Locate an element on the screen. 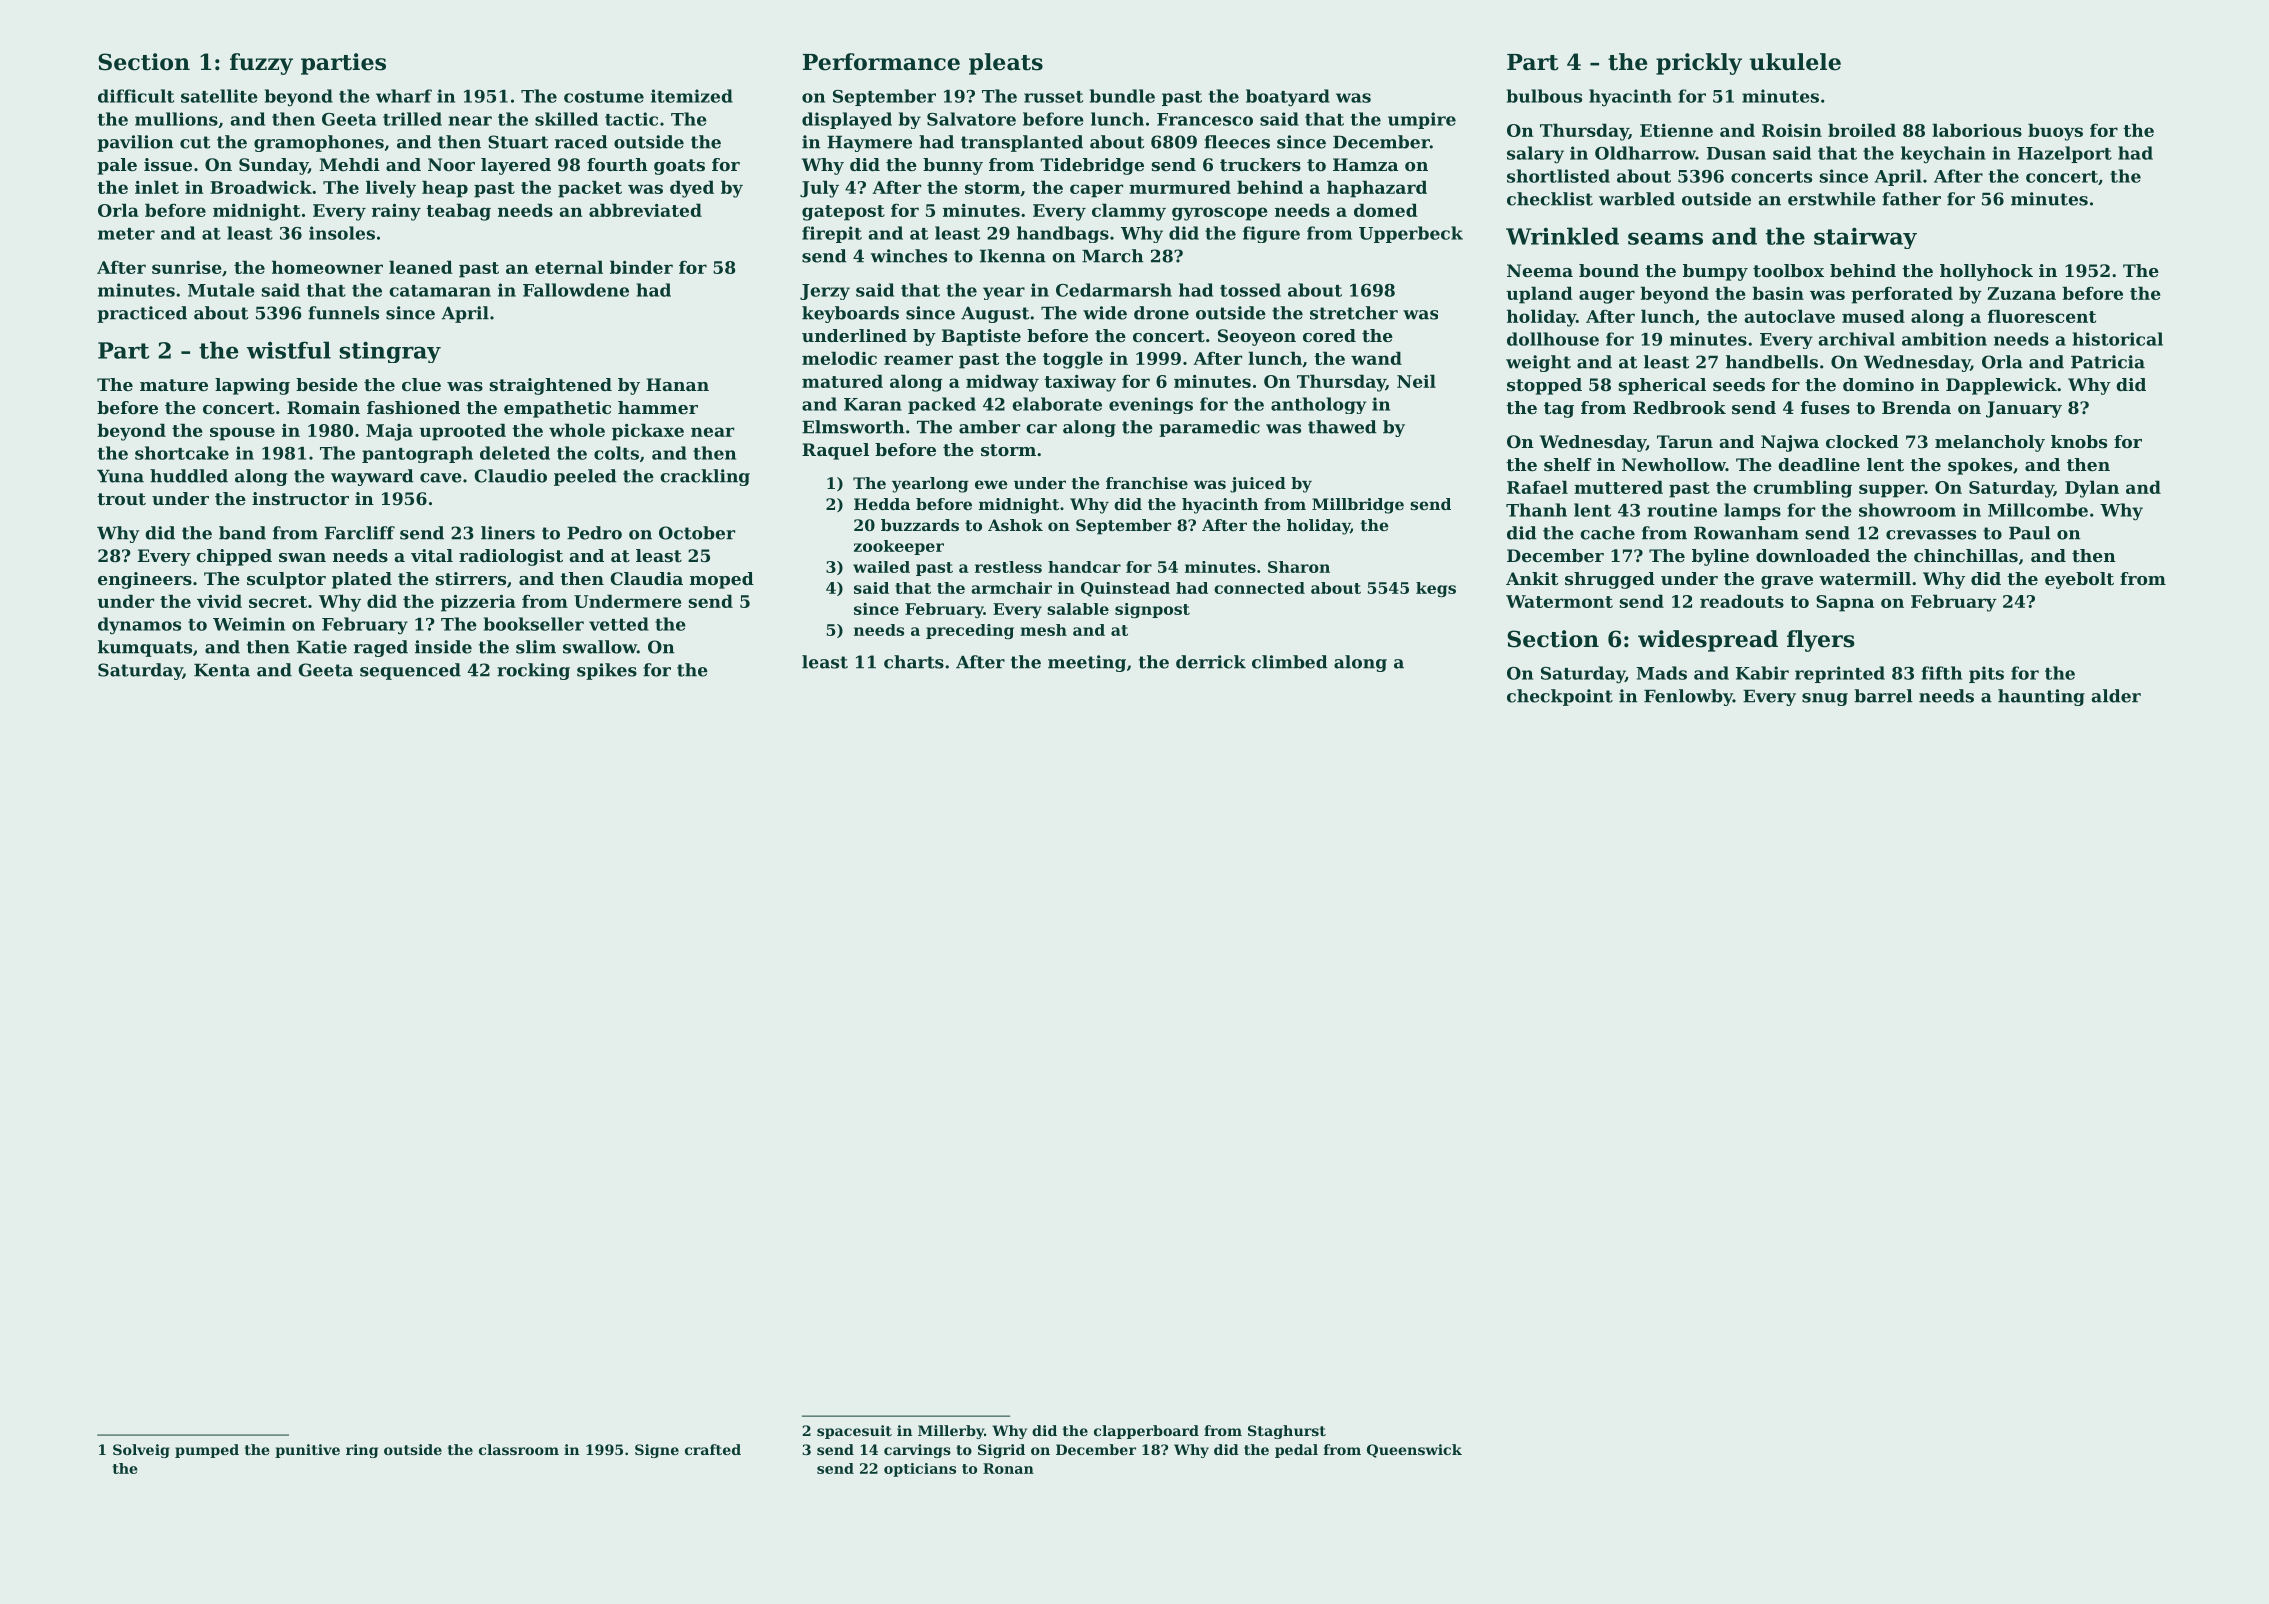 Image resolution: width=2269 pixels, height=1604 pixels. difficult is located at coordinates (136, 96).
